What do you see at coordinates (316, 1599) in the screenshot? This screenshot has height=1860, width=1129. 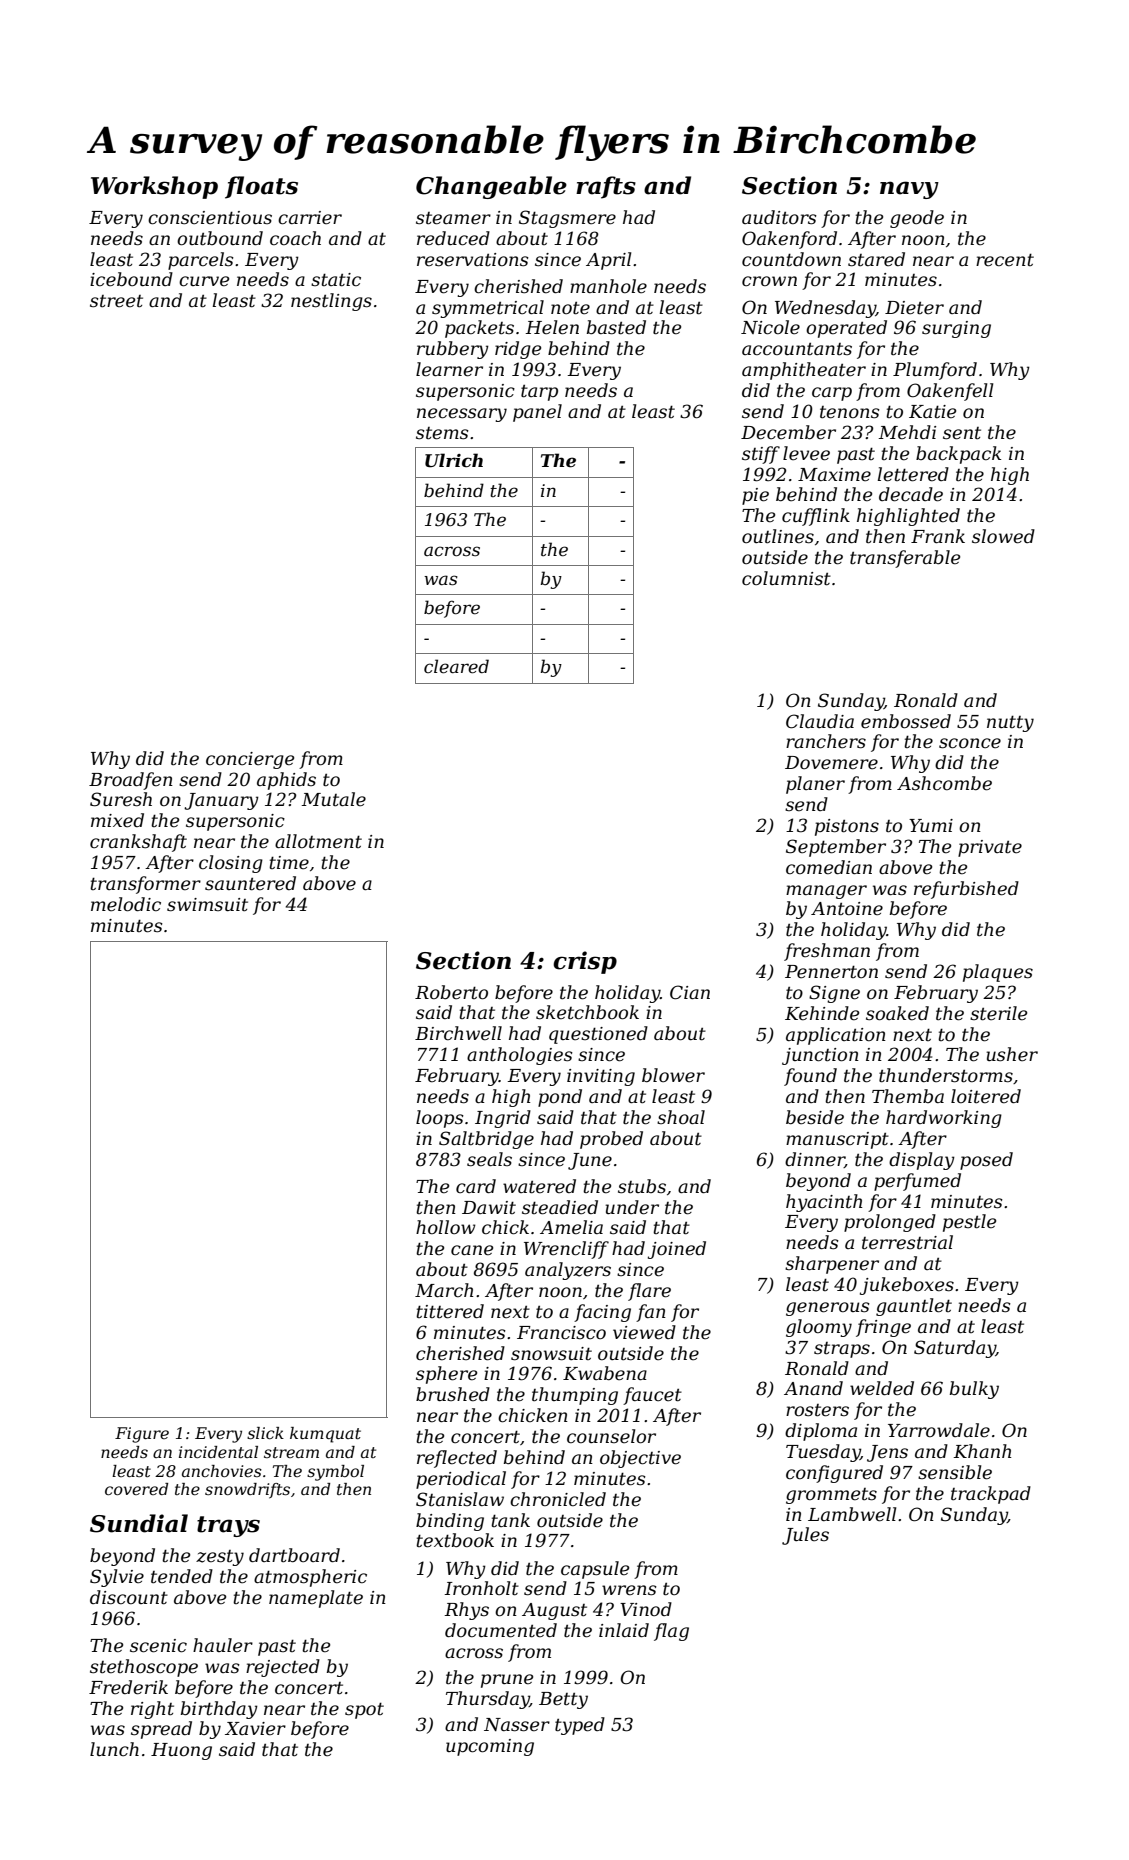 I see `nameplate` at bounding box center [316, 1599].
